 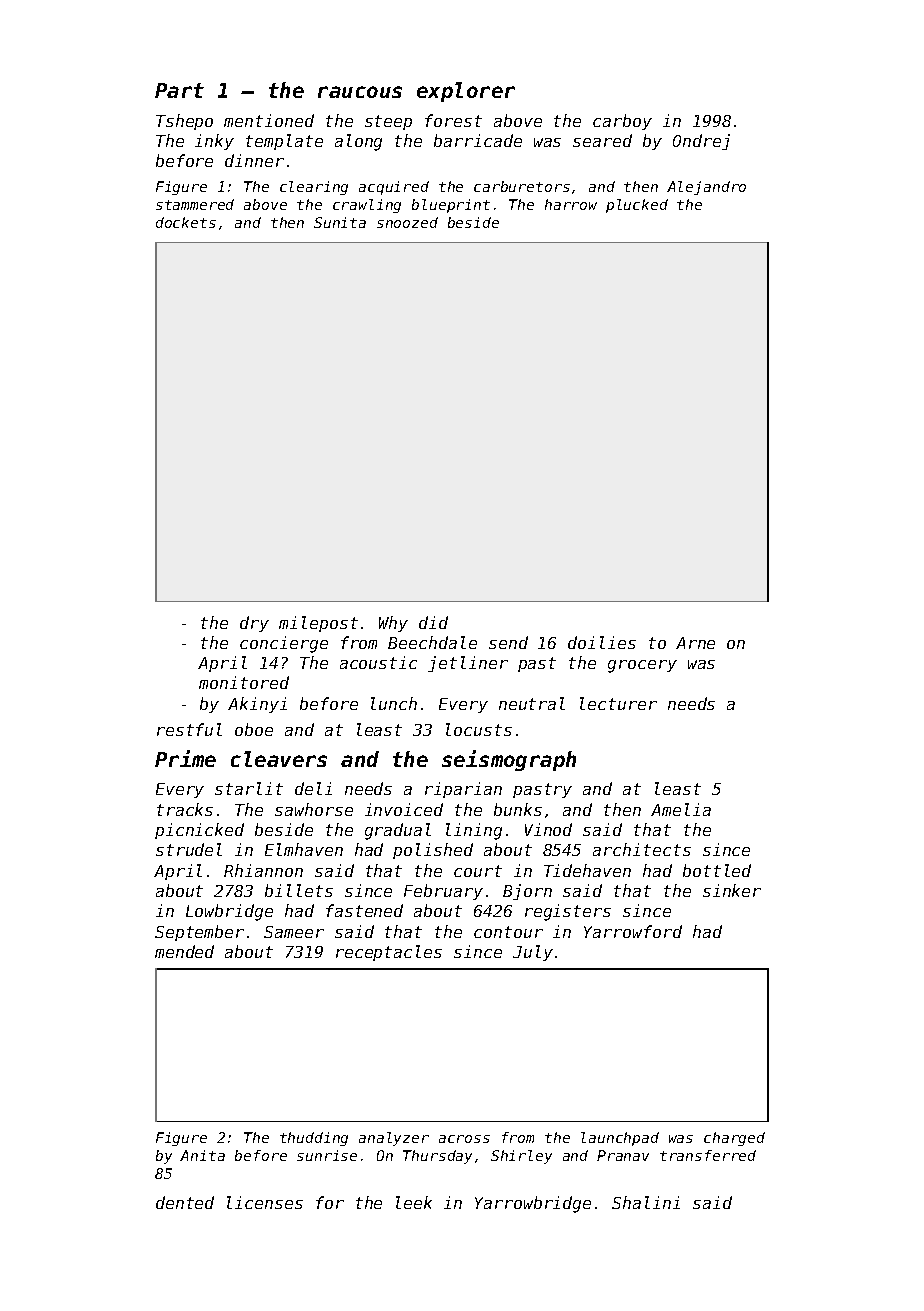 What do you see at coordinates (701, 142) in the image?
I see `Ondrej` at bounding box center [701, 142].
